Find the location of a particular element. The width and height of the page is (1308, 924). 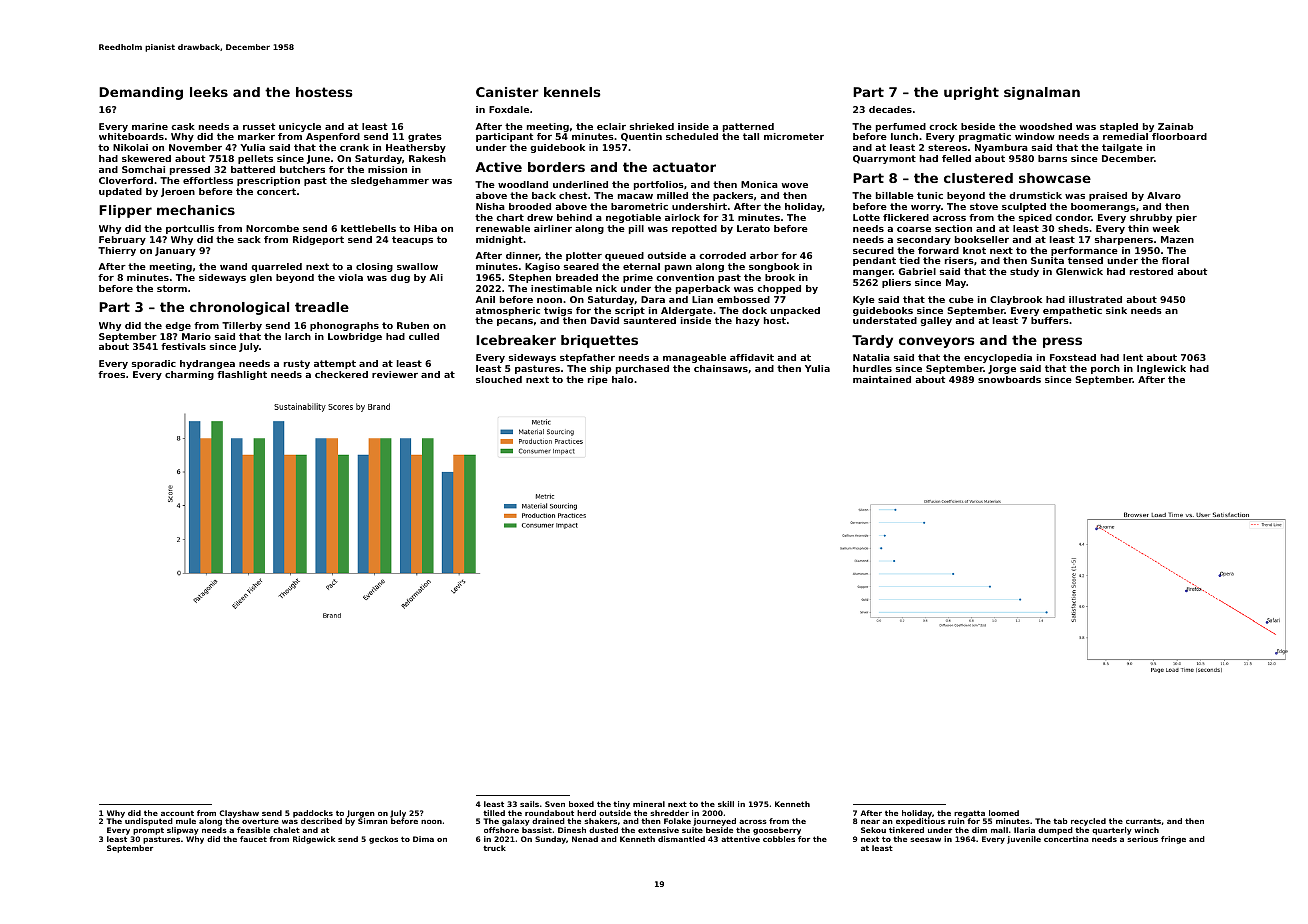

maintained is located at coordinates (882, 379).
